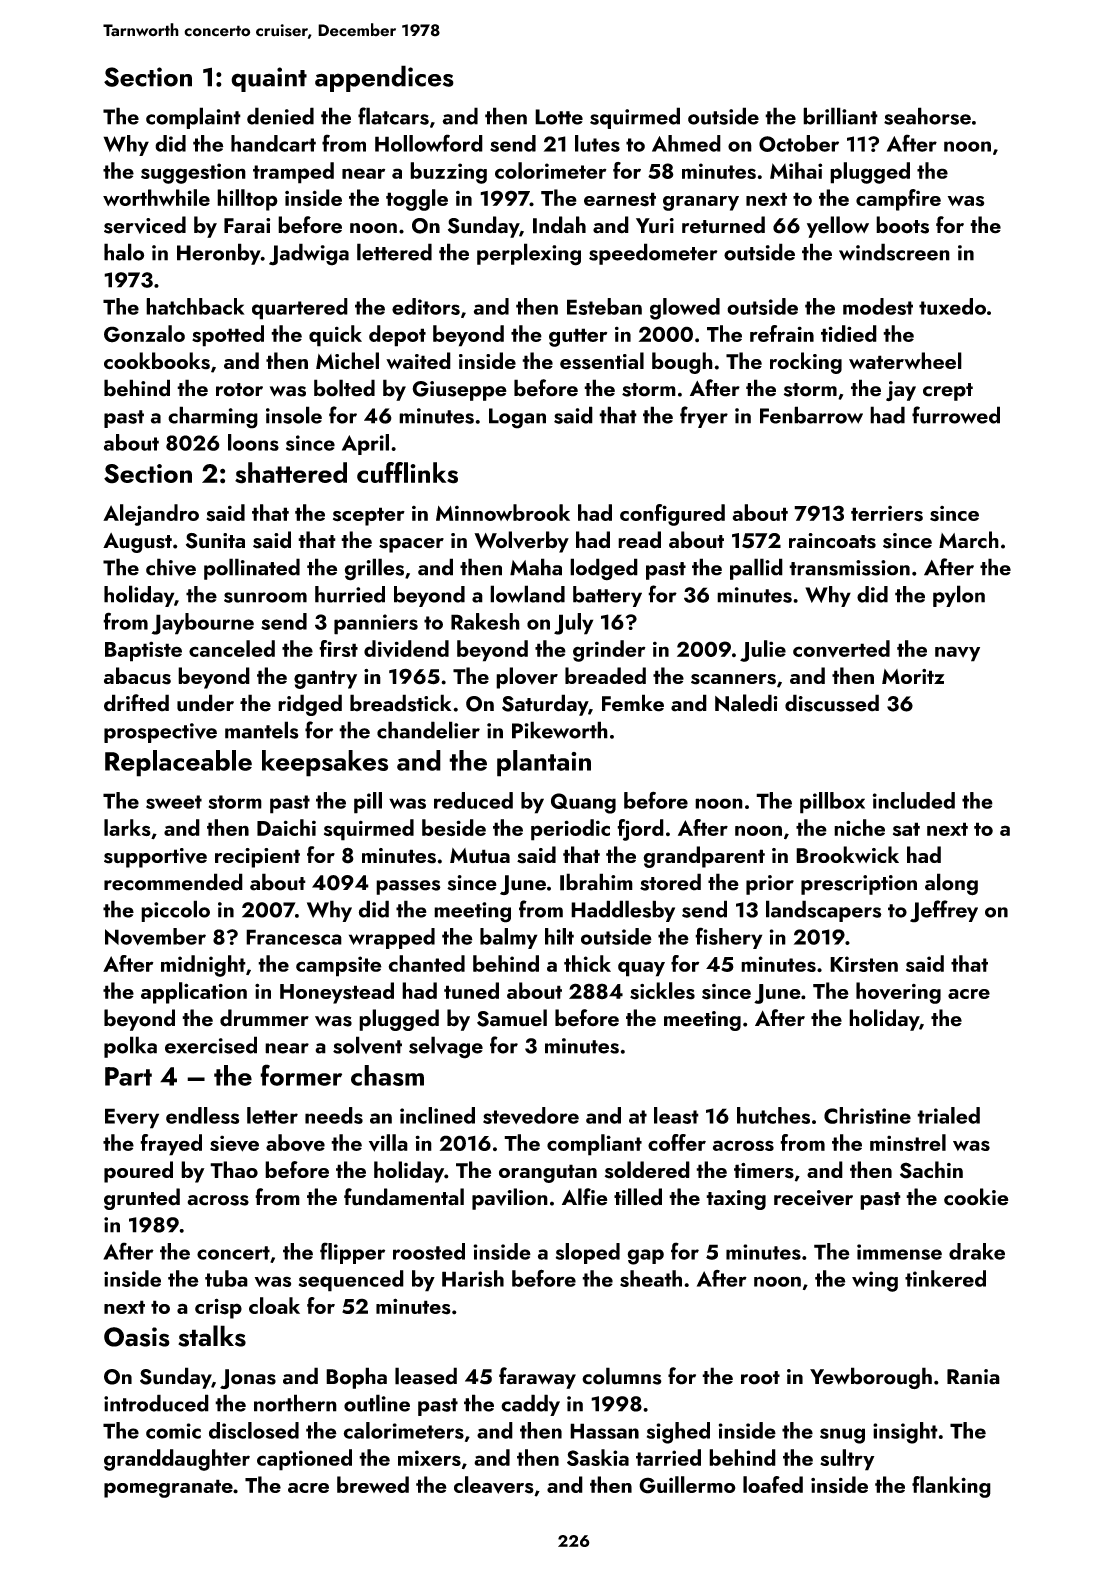 This image has width=1115, height=1577. What do you see at coordinates (927, 116) in the image?
I see `seahorse` at bounding box center [927, 116].
